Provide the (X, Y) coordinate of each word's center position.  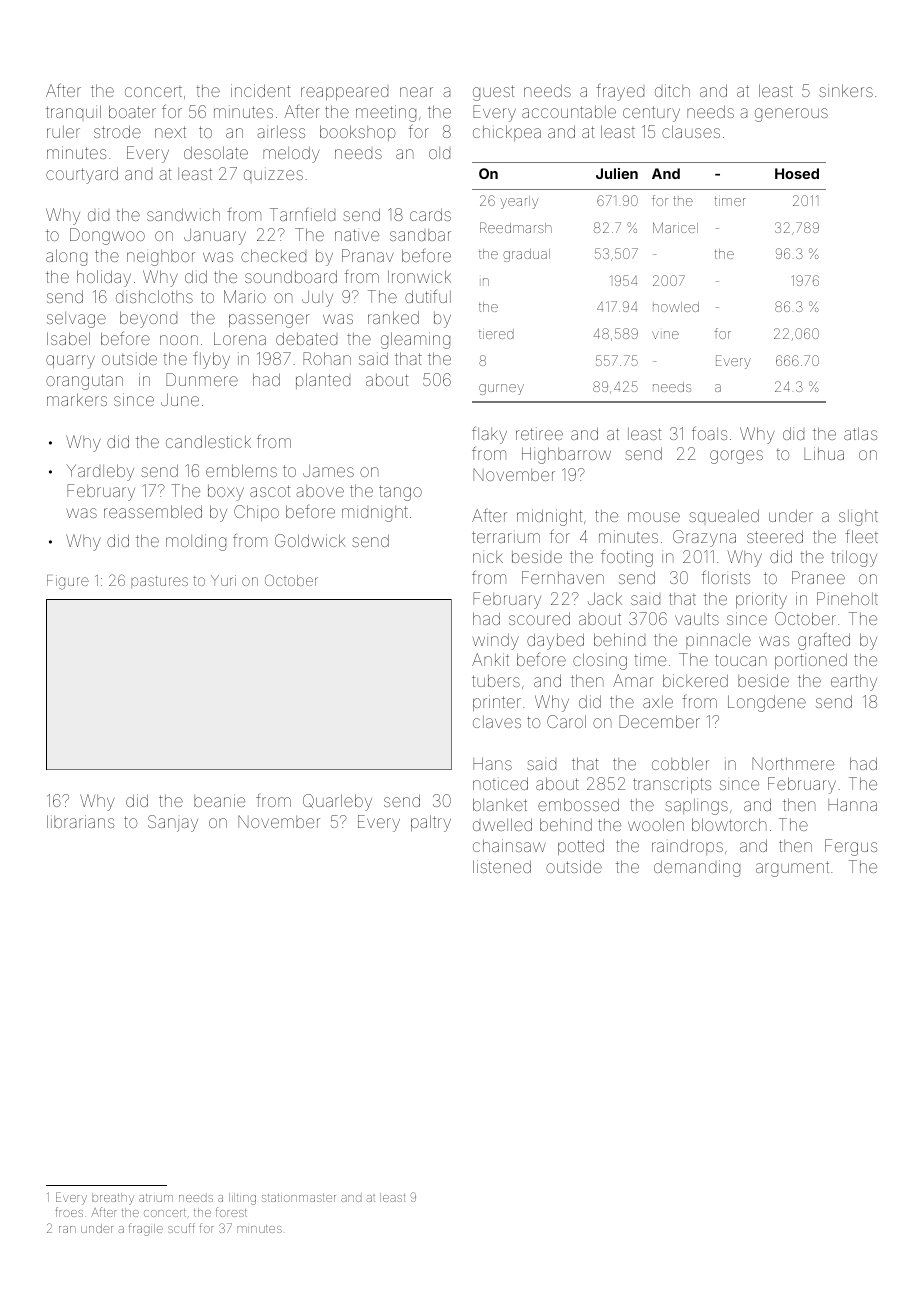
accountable (569, 112)
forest (231, 1212)
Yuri (223, 580)
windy (496, 641)
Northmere (793, 763)
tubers (496, 681)
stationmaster (299, 1198)
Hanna (852, 804)
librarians (80, 821)
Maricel (675, 227)
